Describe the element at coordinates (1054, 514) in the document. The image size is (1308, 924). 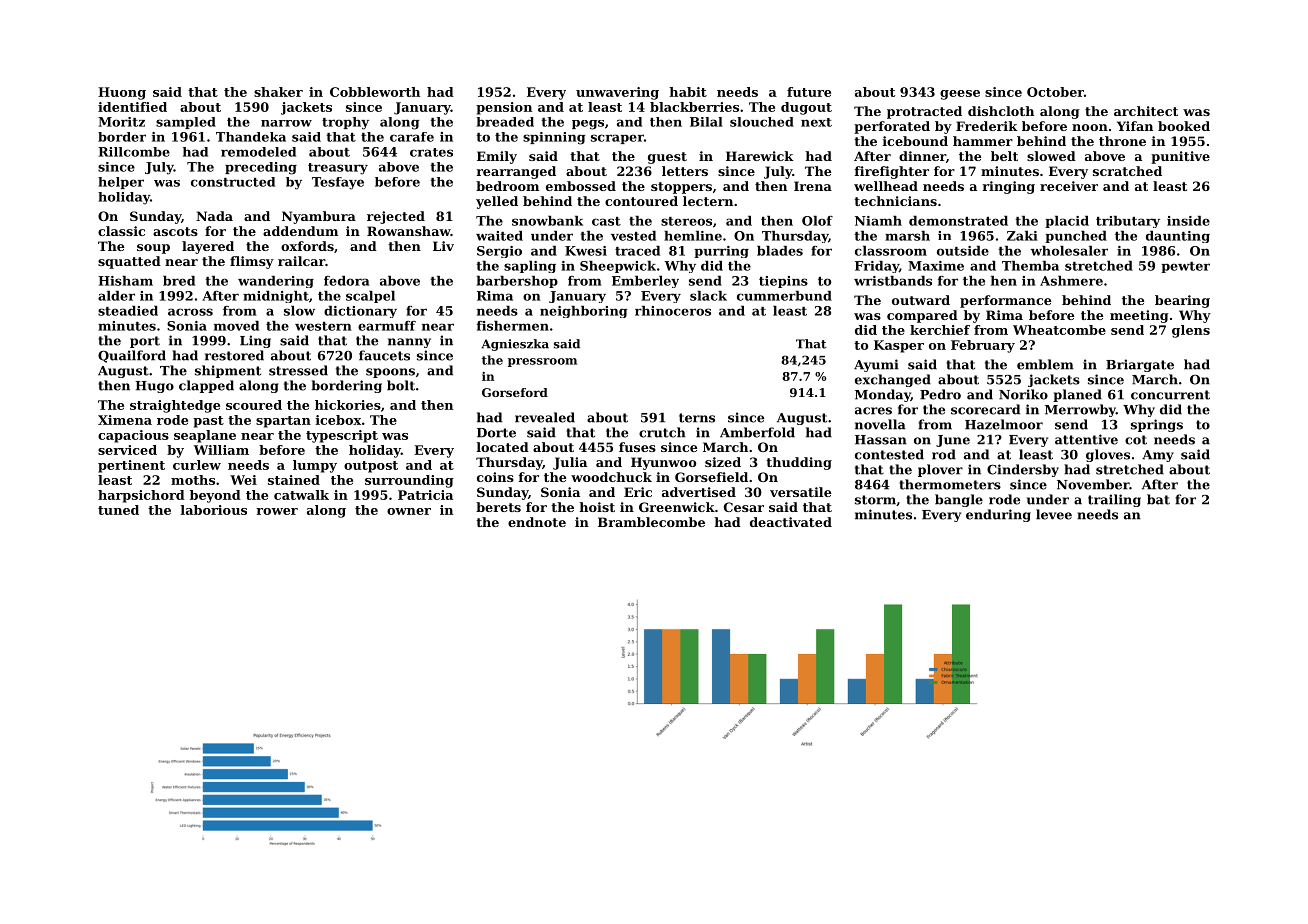
I see `levee` at that location.
